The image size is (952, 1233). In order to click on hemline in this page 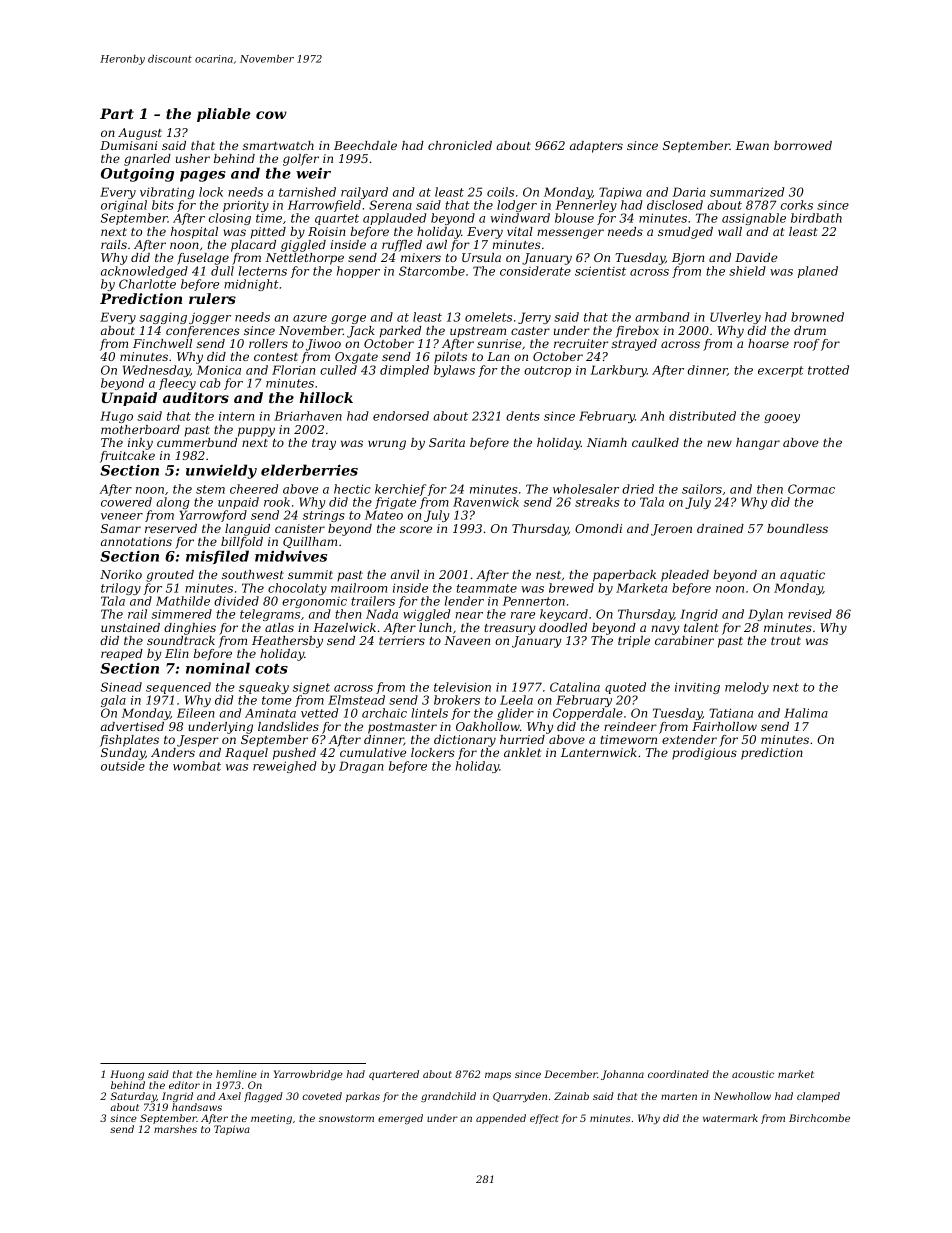, I will do `click(236, 1074)`.
